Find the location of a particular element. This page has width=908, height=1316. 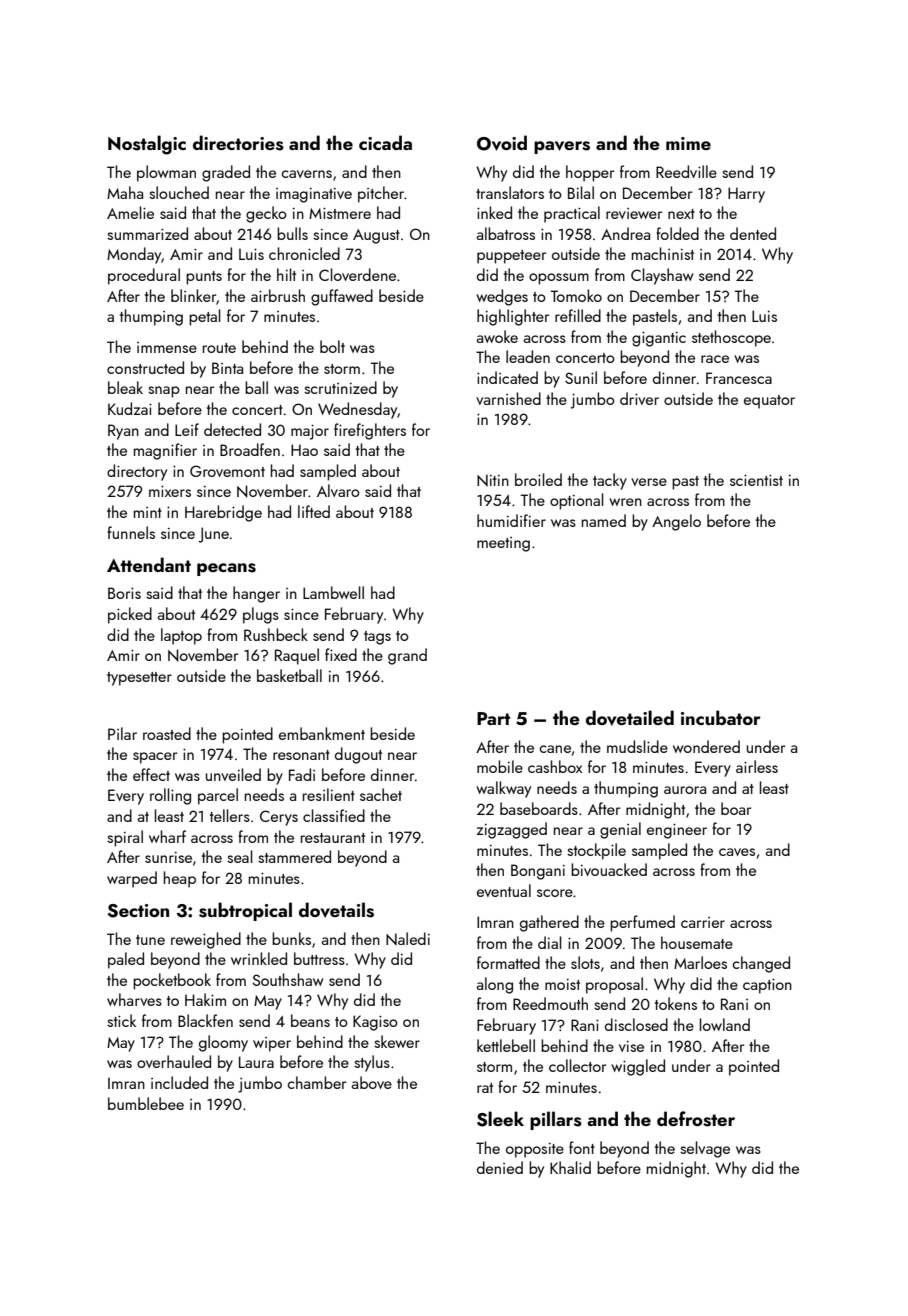

incubator is located at coordinates (721, 717).
